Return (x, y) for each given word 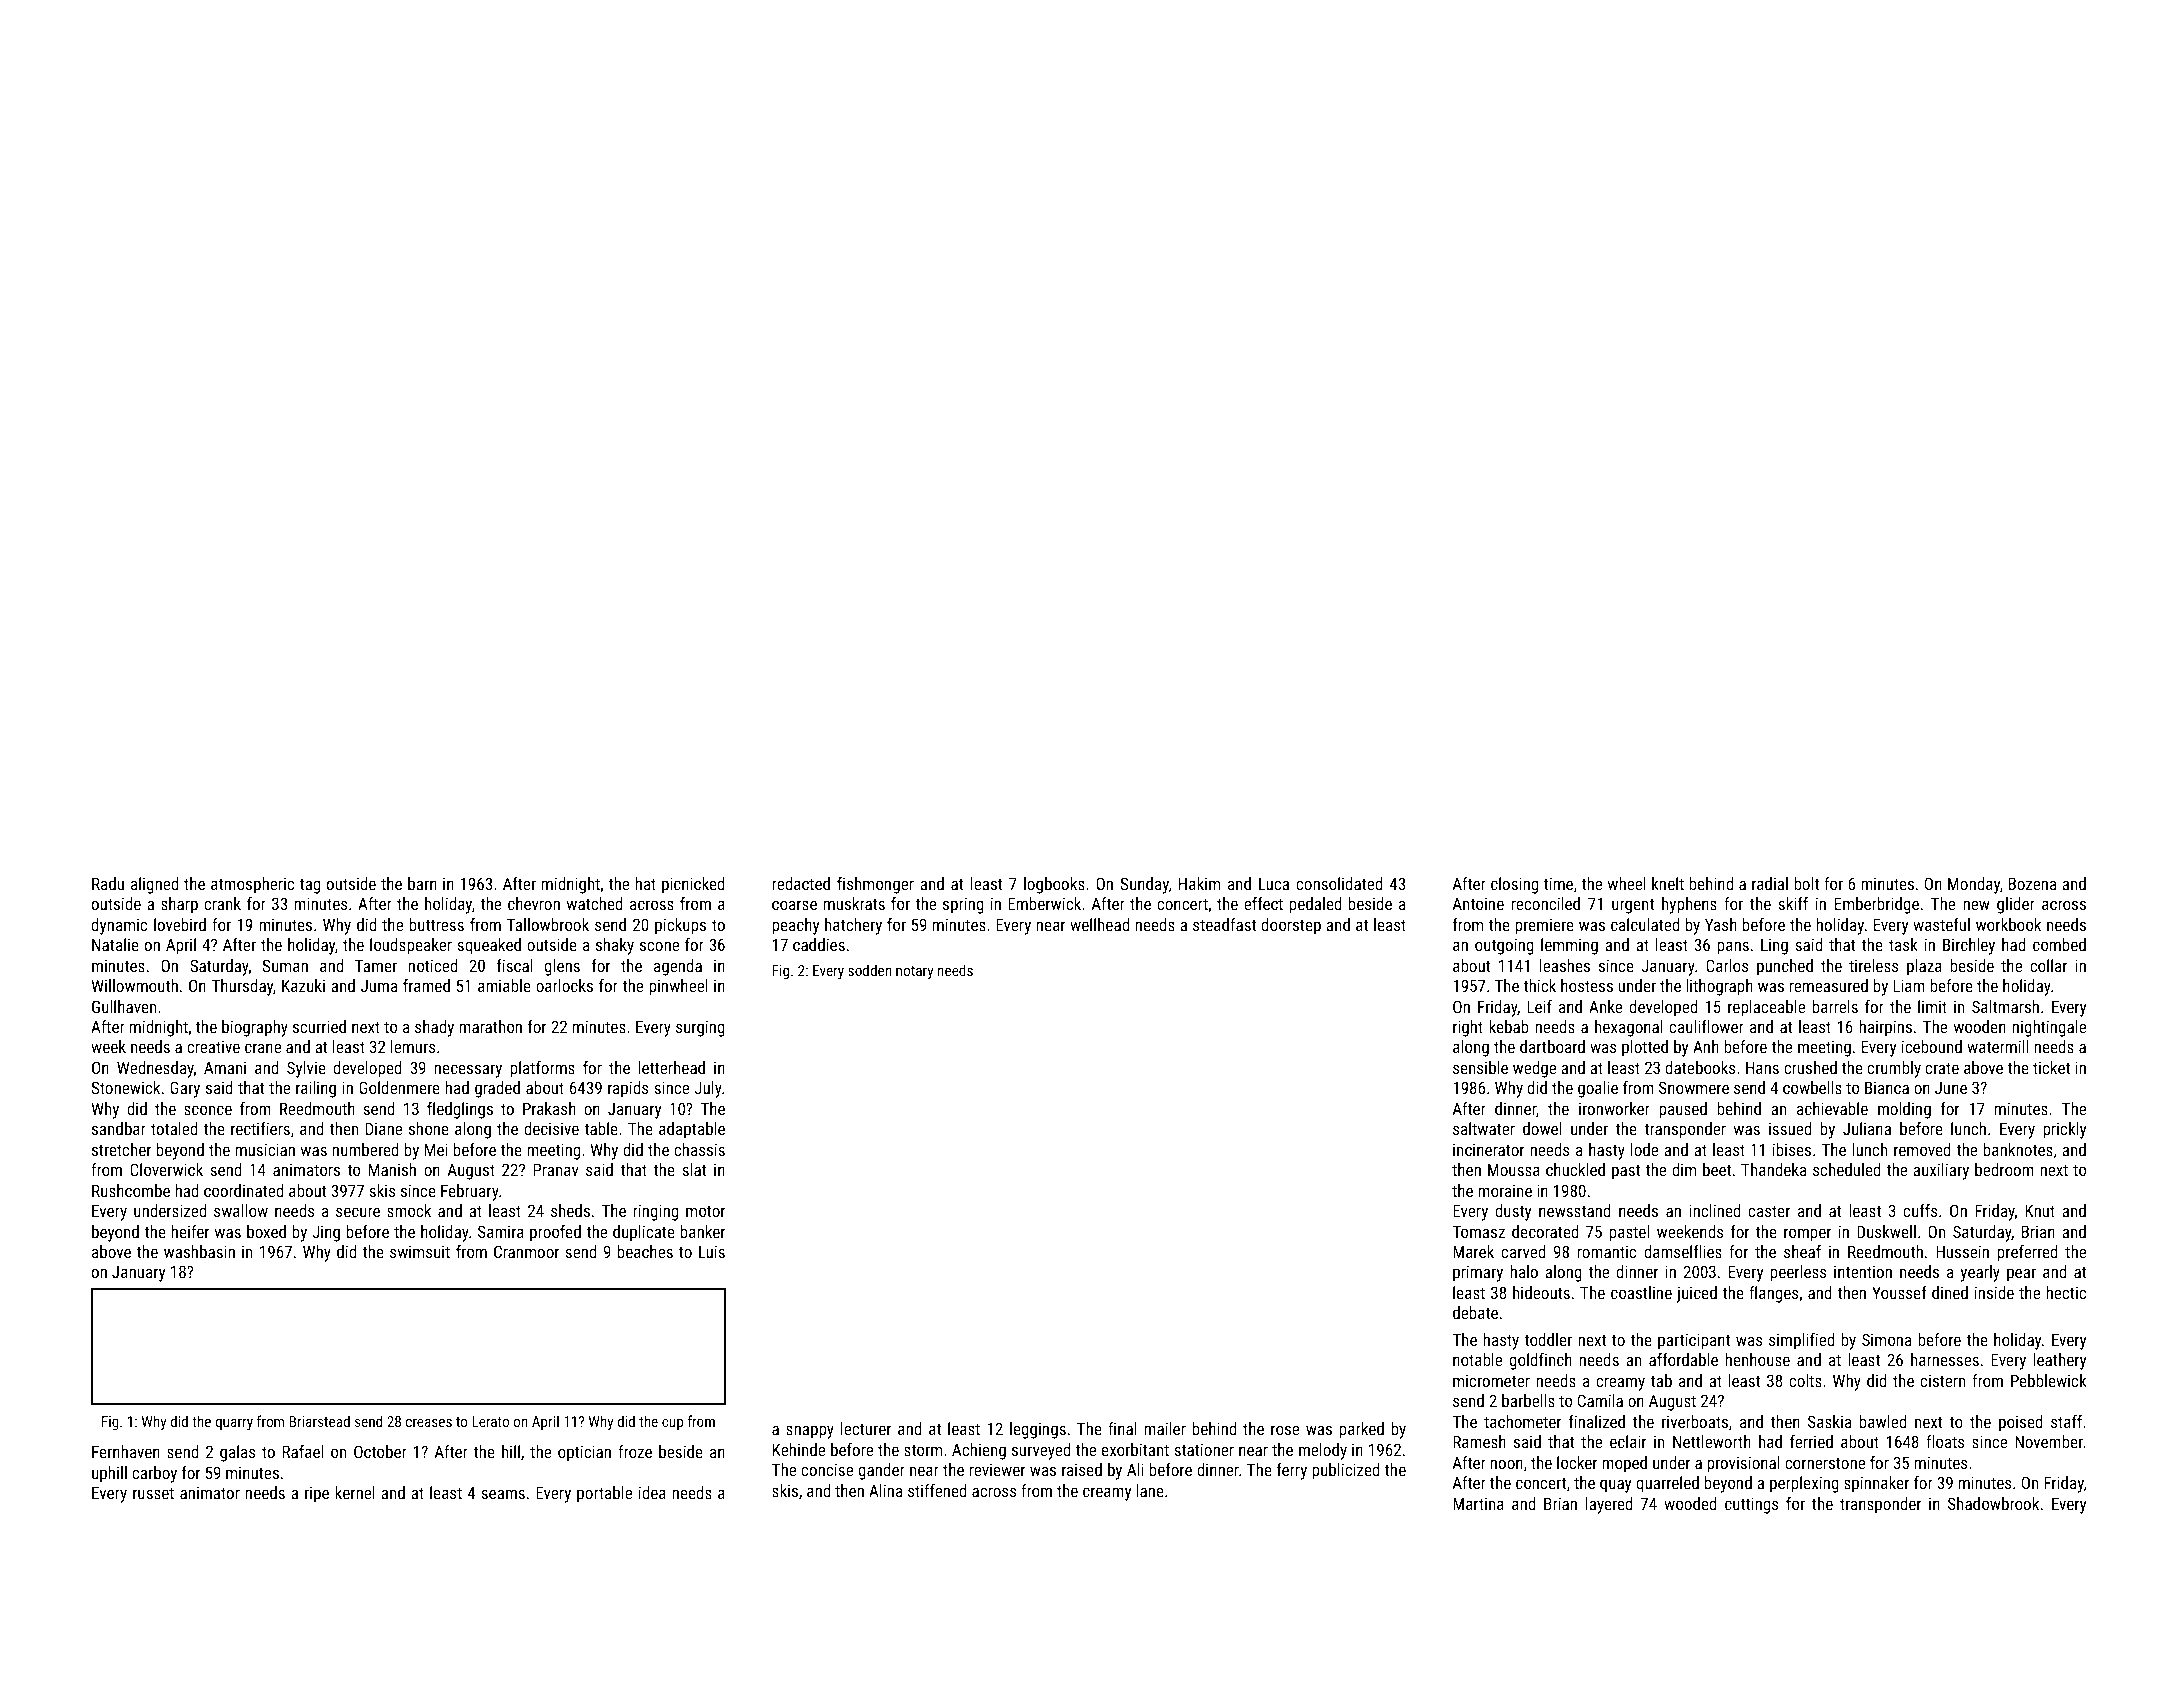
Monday (1974, 885)
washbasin (199, 1251)
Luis (712, 1251)
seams (503, 1494)
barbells (1528, 1400)
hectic (2066, 1292)
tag (309, 886)
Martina (1478, 1503)
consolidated (1339, 883)
